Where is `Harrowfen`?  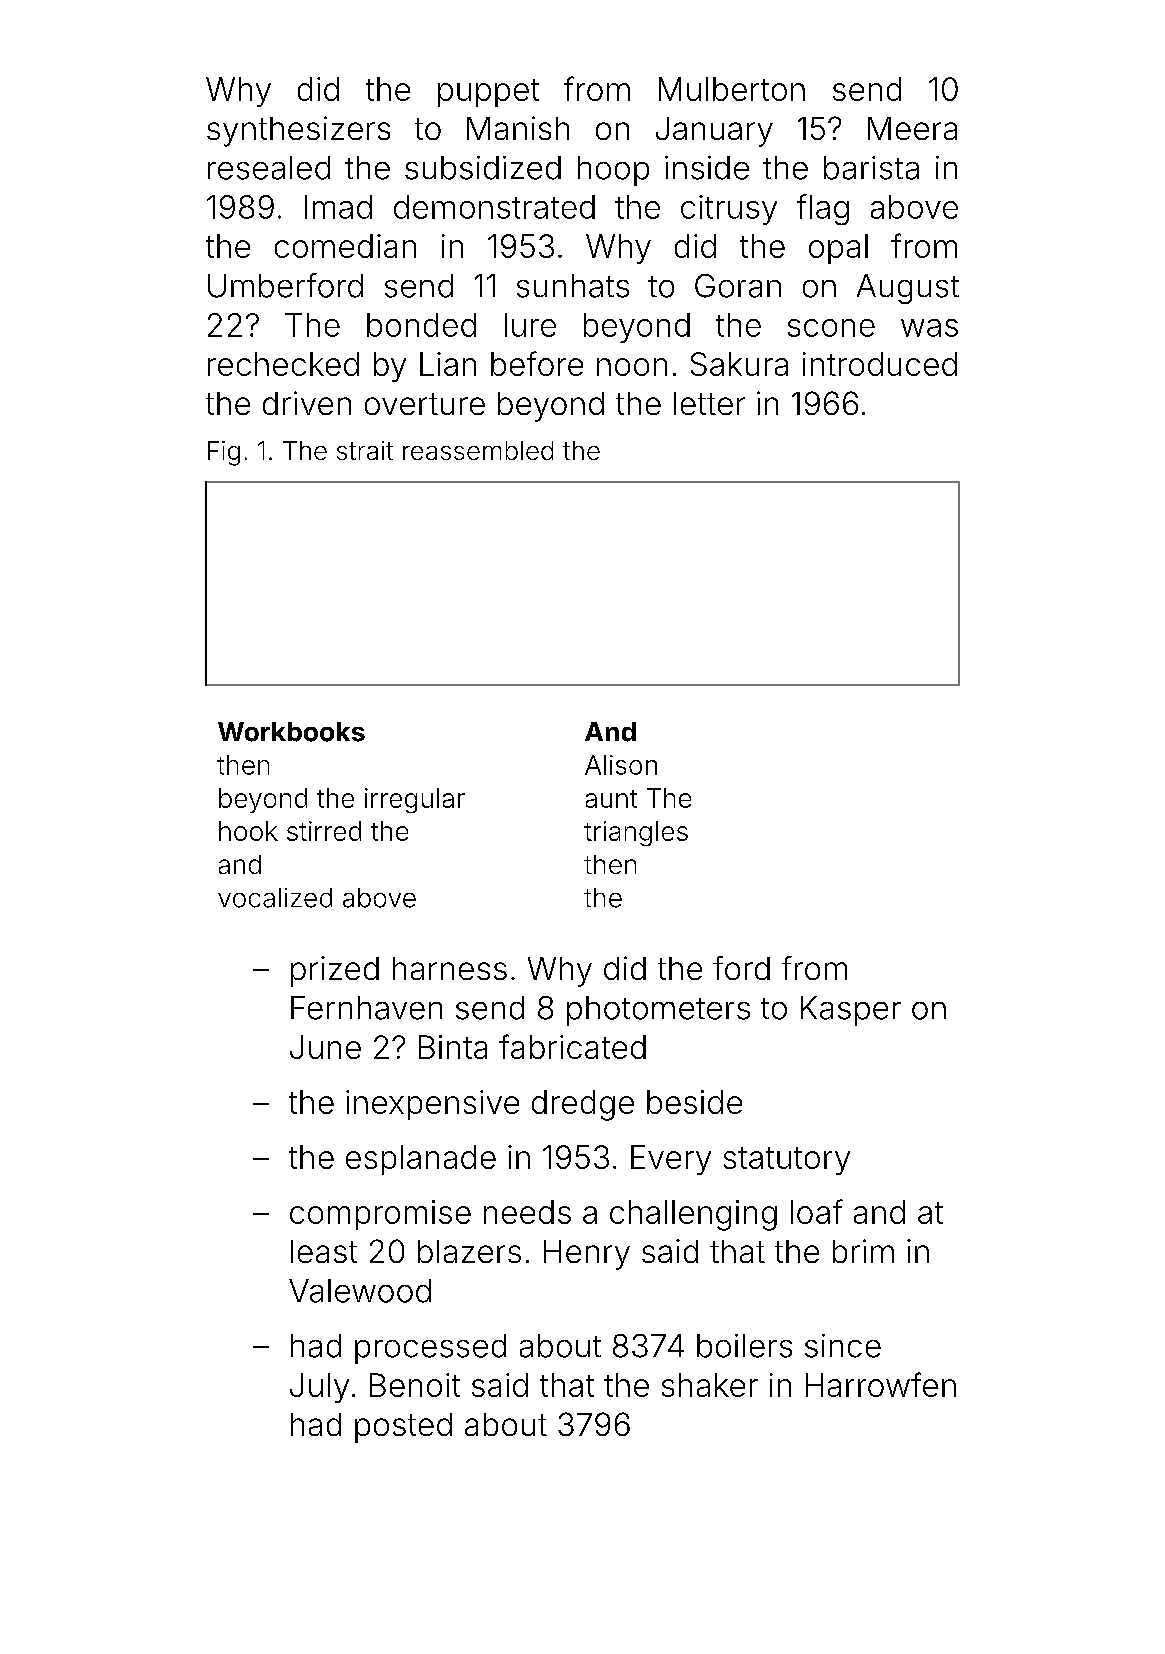
Harrowfen is located at coordinates (881, 1384).
